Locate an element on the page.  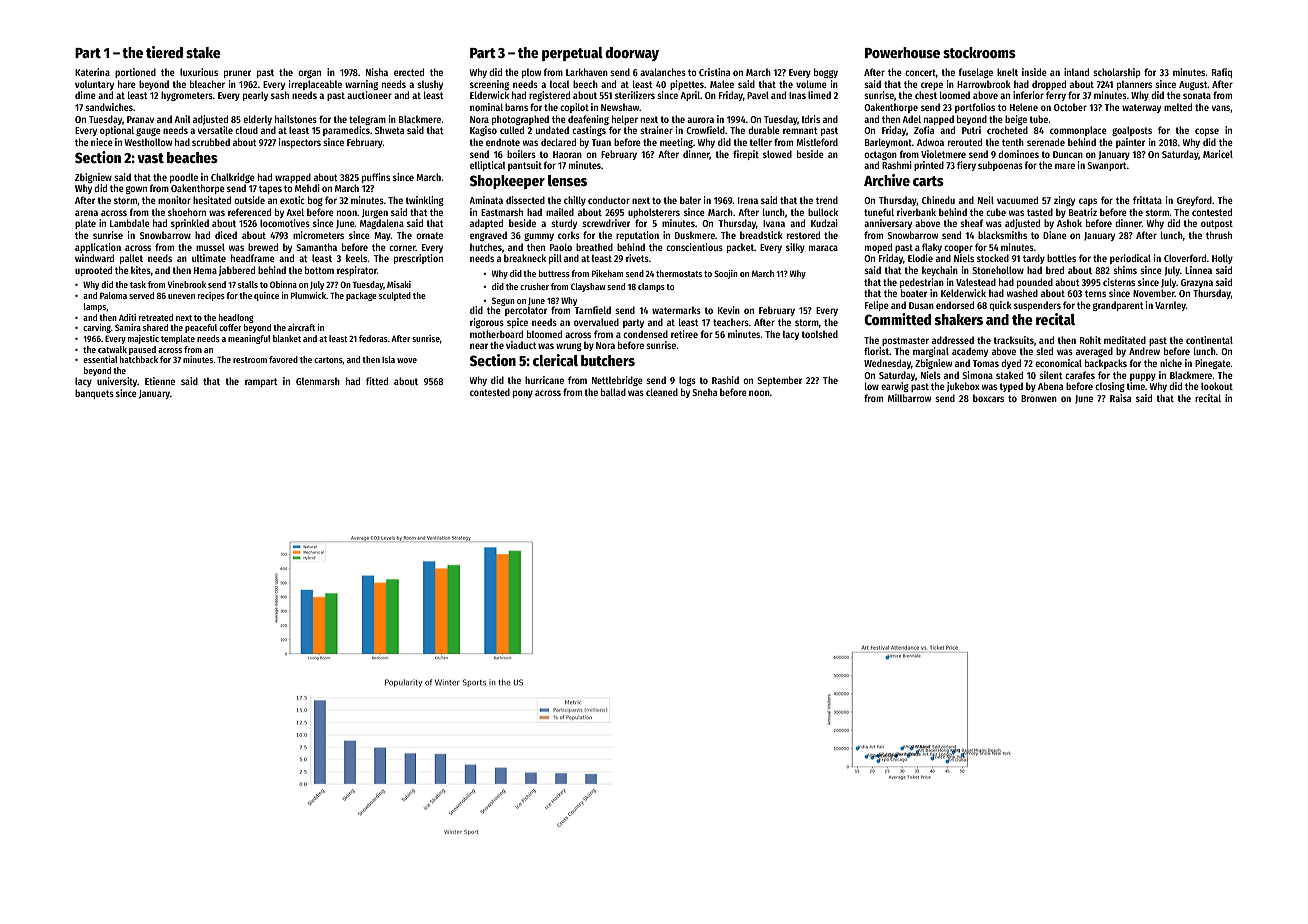
rerouted is located at coordinates (965, 142).
